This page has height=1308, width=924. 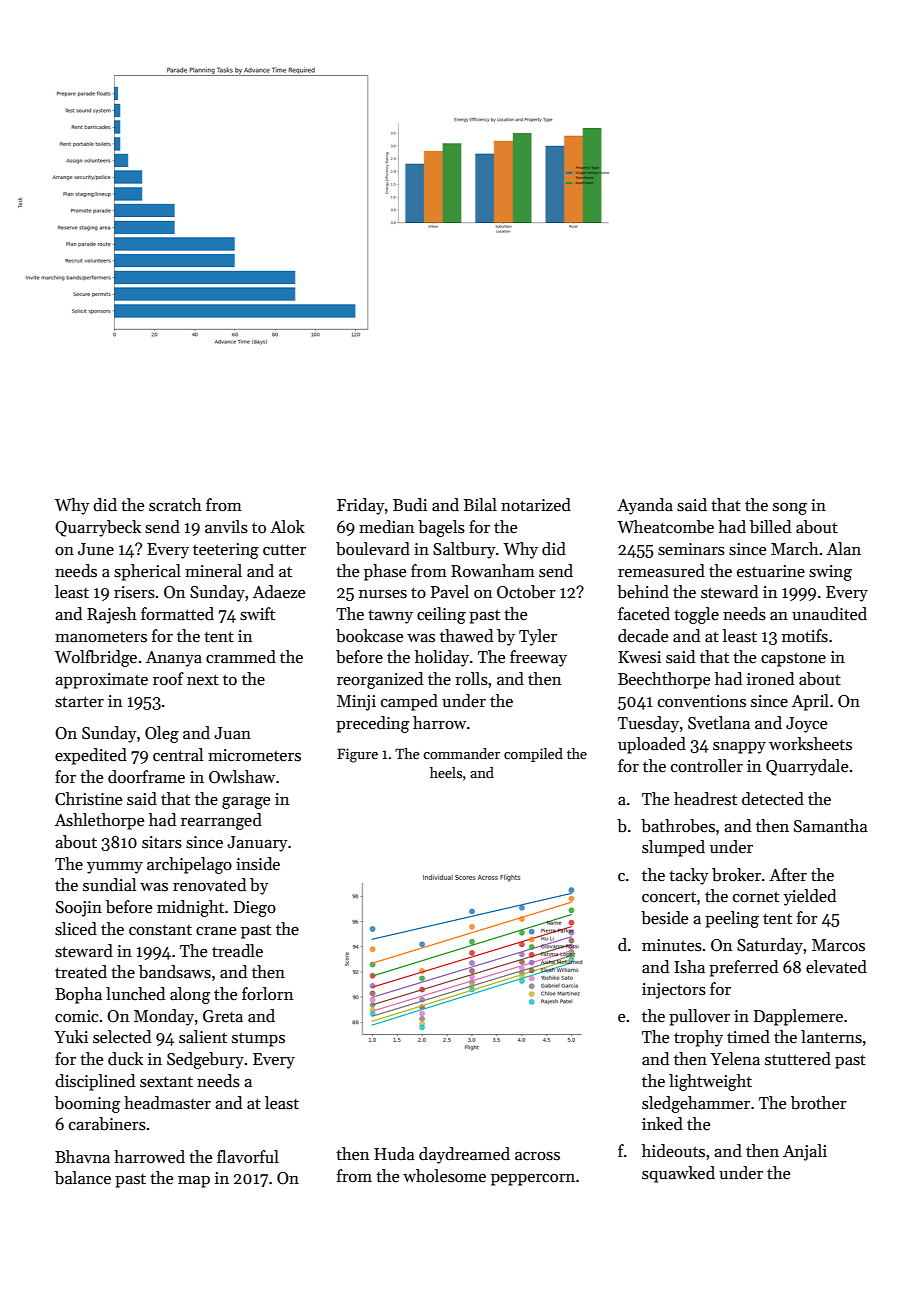 I want to click on Quarrybeck, so click(x=98, y=528).
